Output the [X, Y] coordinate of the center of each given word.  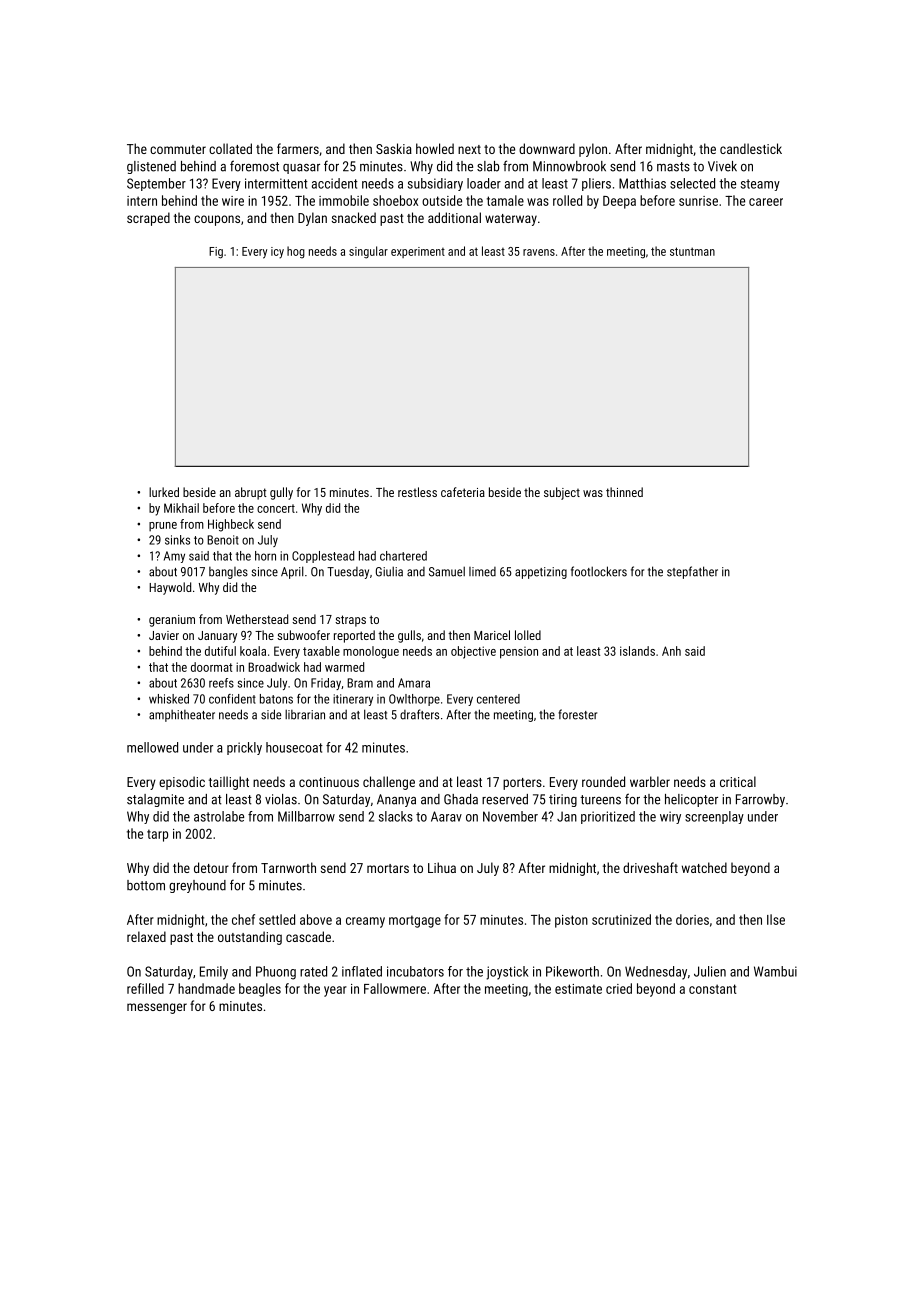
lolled [528, 635]
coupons [217, 220]
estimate [578, 989]
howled [435, 148]
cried [619, 988]
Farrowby [760, 800]
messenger [157, 1008]
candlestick [751, 148]
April [292, 572]
